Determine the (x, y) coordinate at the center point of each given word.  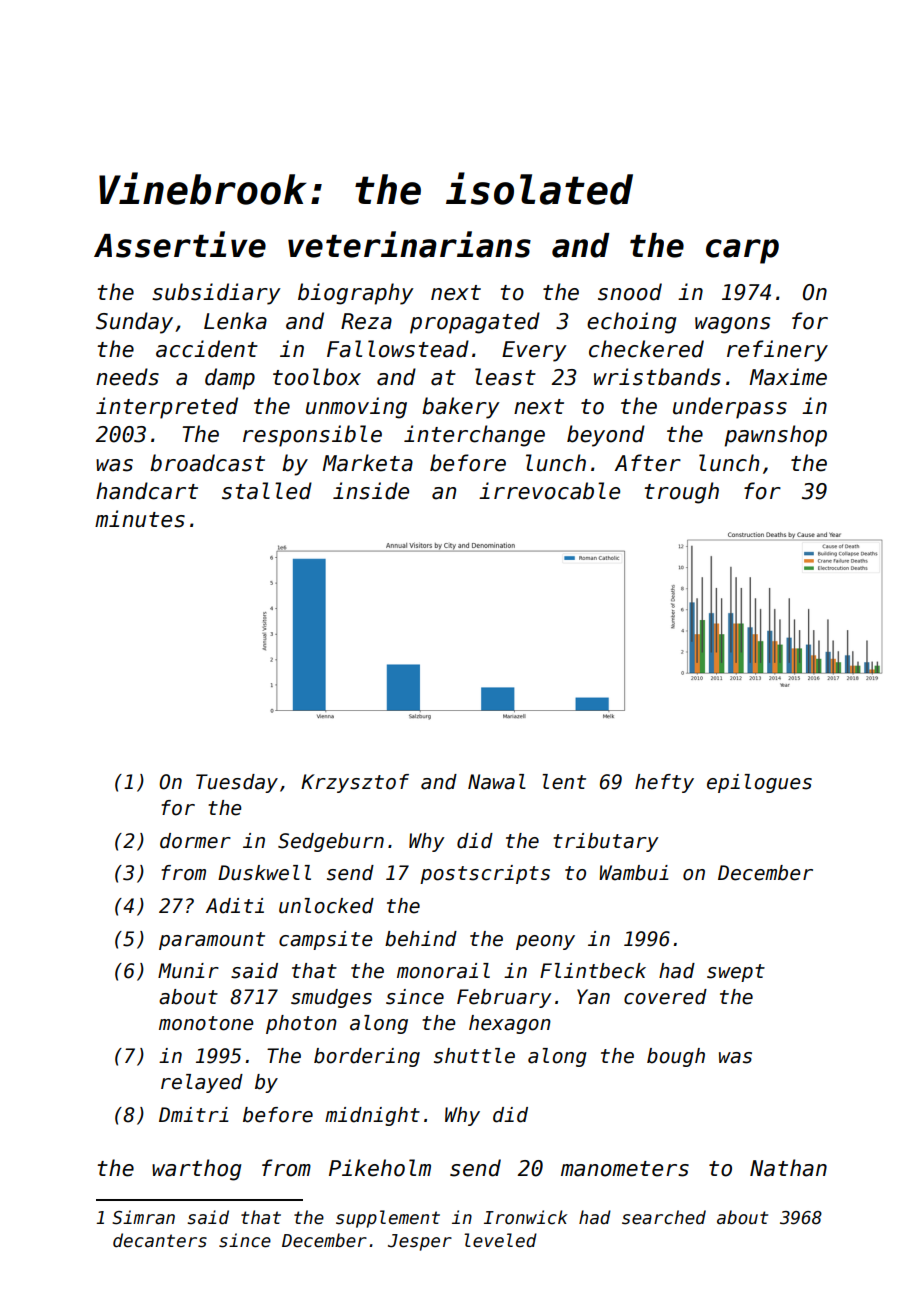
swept (736, 973)
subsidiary (216, 294)
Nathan (788, 1168)
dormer (195, 841)
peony (545, 942)
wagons (732, 325)
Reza (366, 321)
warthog (196, 1170)
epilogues (759, 783)
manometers (625, 1169)
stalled (267, 491)
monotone (206, 1023)
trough (681, 493)
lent (564, 782)
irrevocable (549, 491)
